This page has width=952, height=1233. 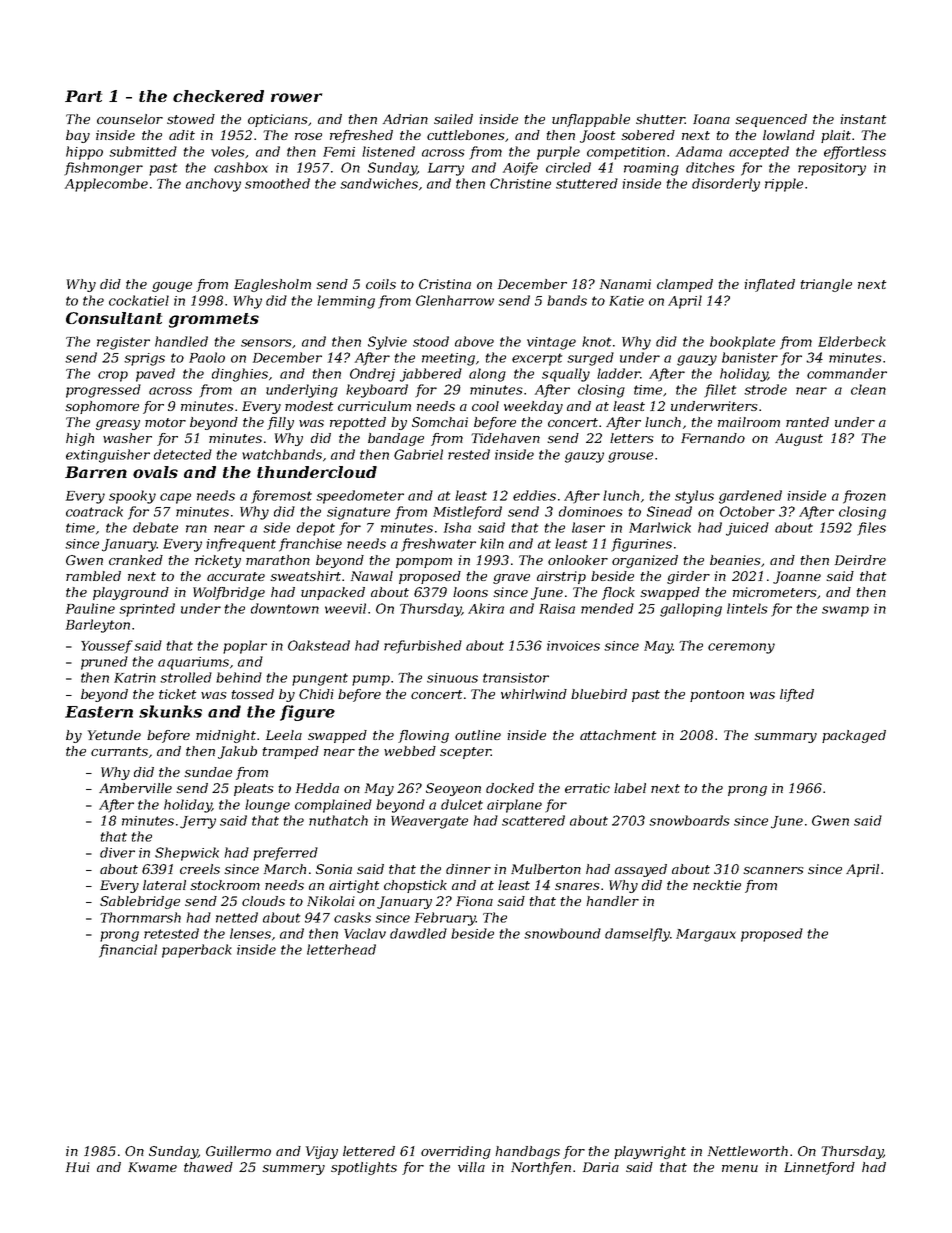 I want to click on sequenced, so click(x=771, y=120).
